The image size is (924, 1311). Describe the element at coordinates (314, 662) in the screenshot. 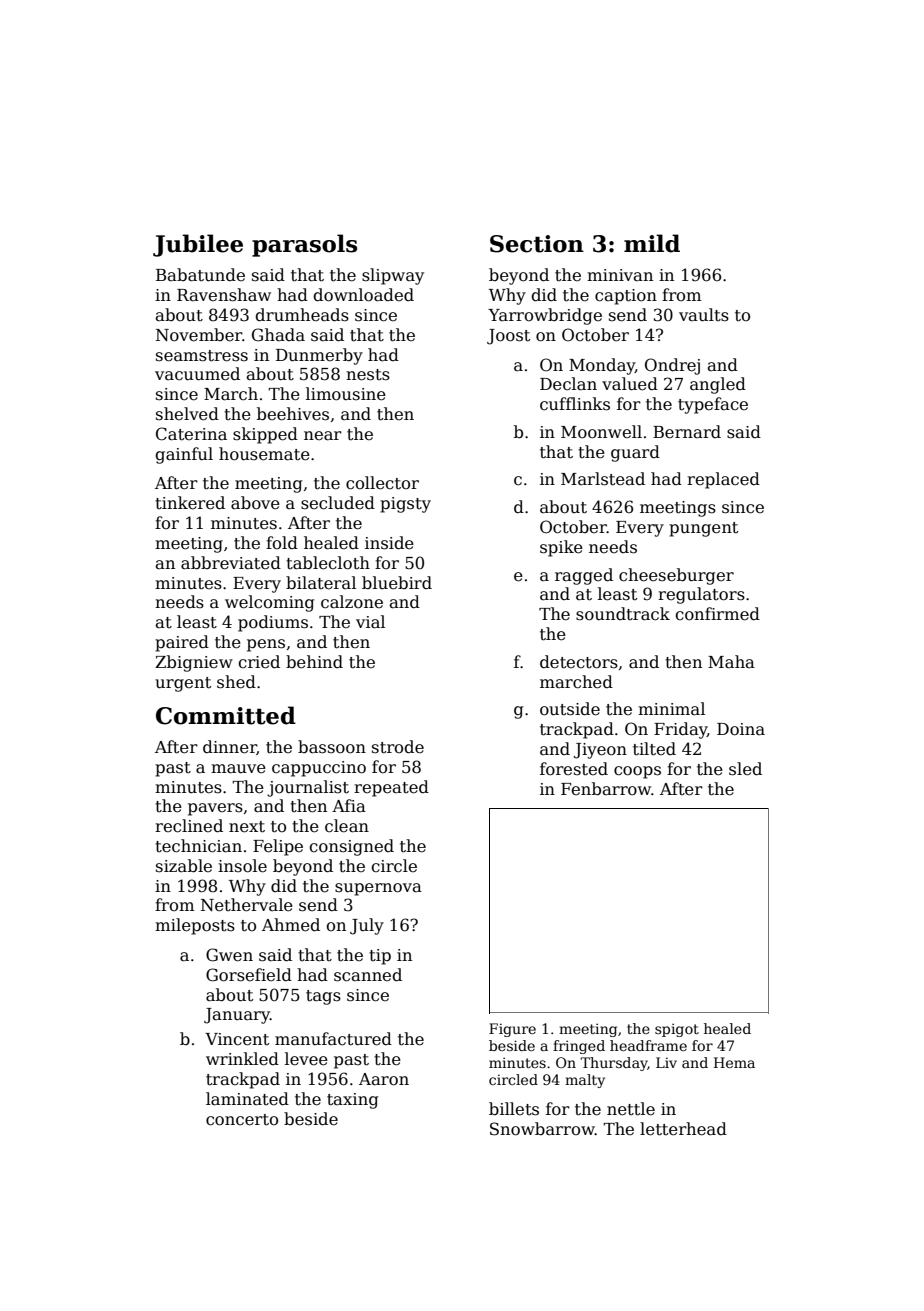

I see `behind` at that location.
